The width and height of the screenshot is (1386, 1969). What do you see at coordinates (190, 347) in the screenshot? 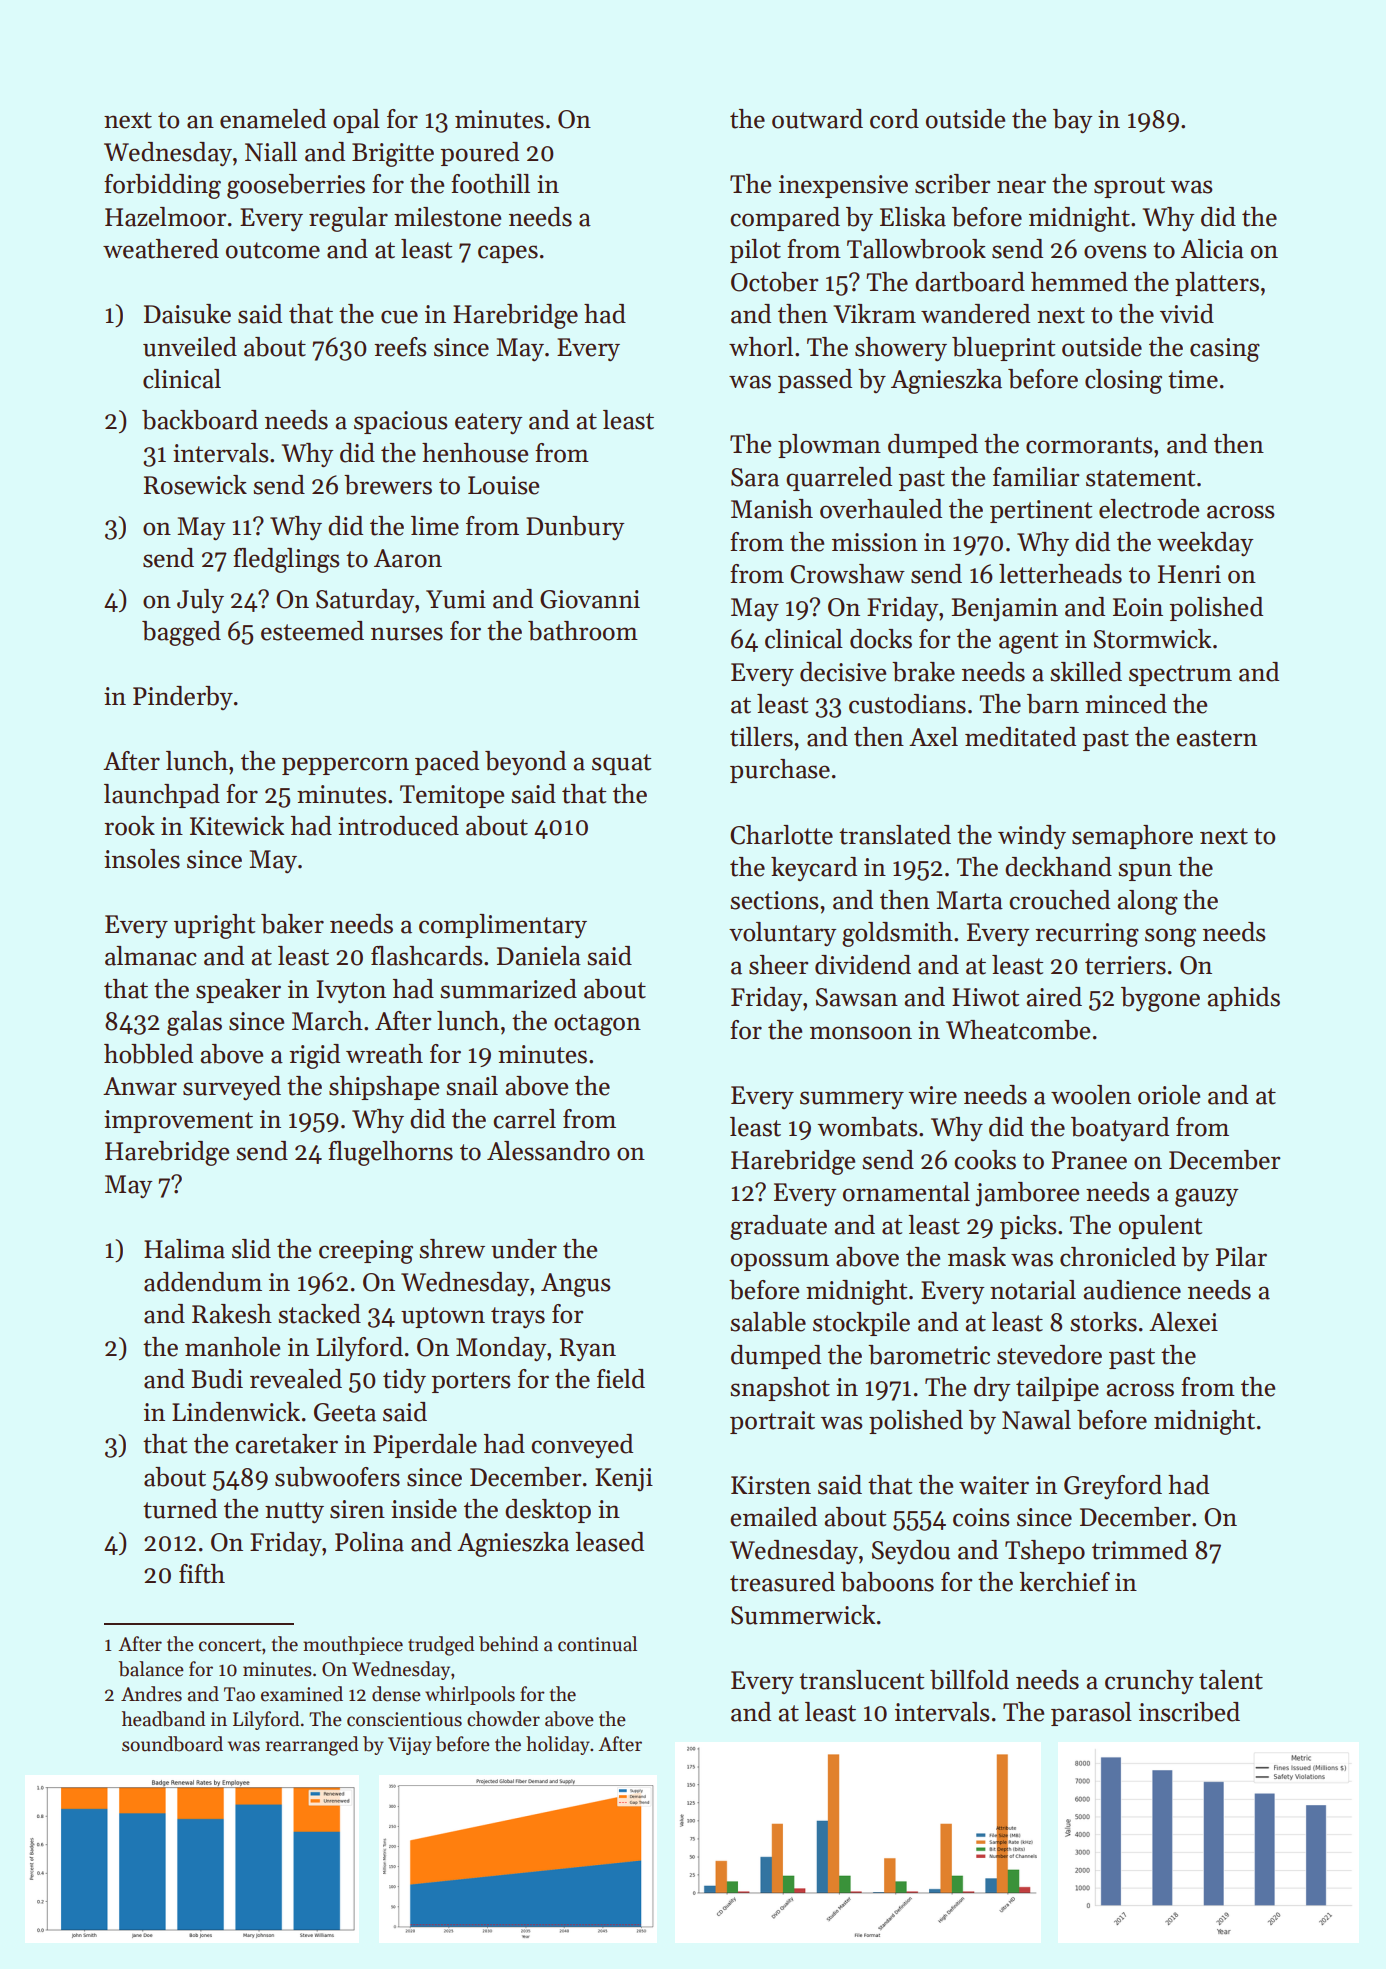
I see `unveiled` at bounding box center [190, 347].
